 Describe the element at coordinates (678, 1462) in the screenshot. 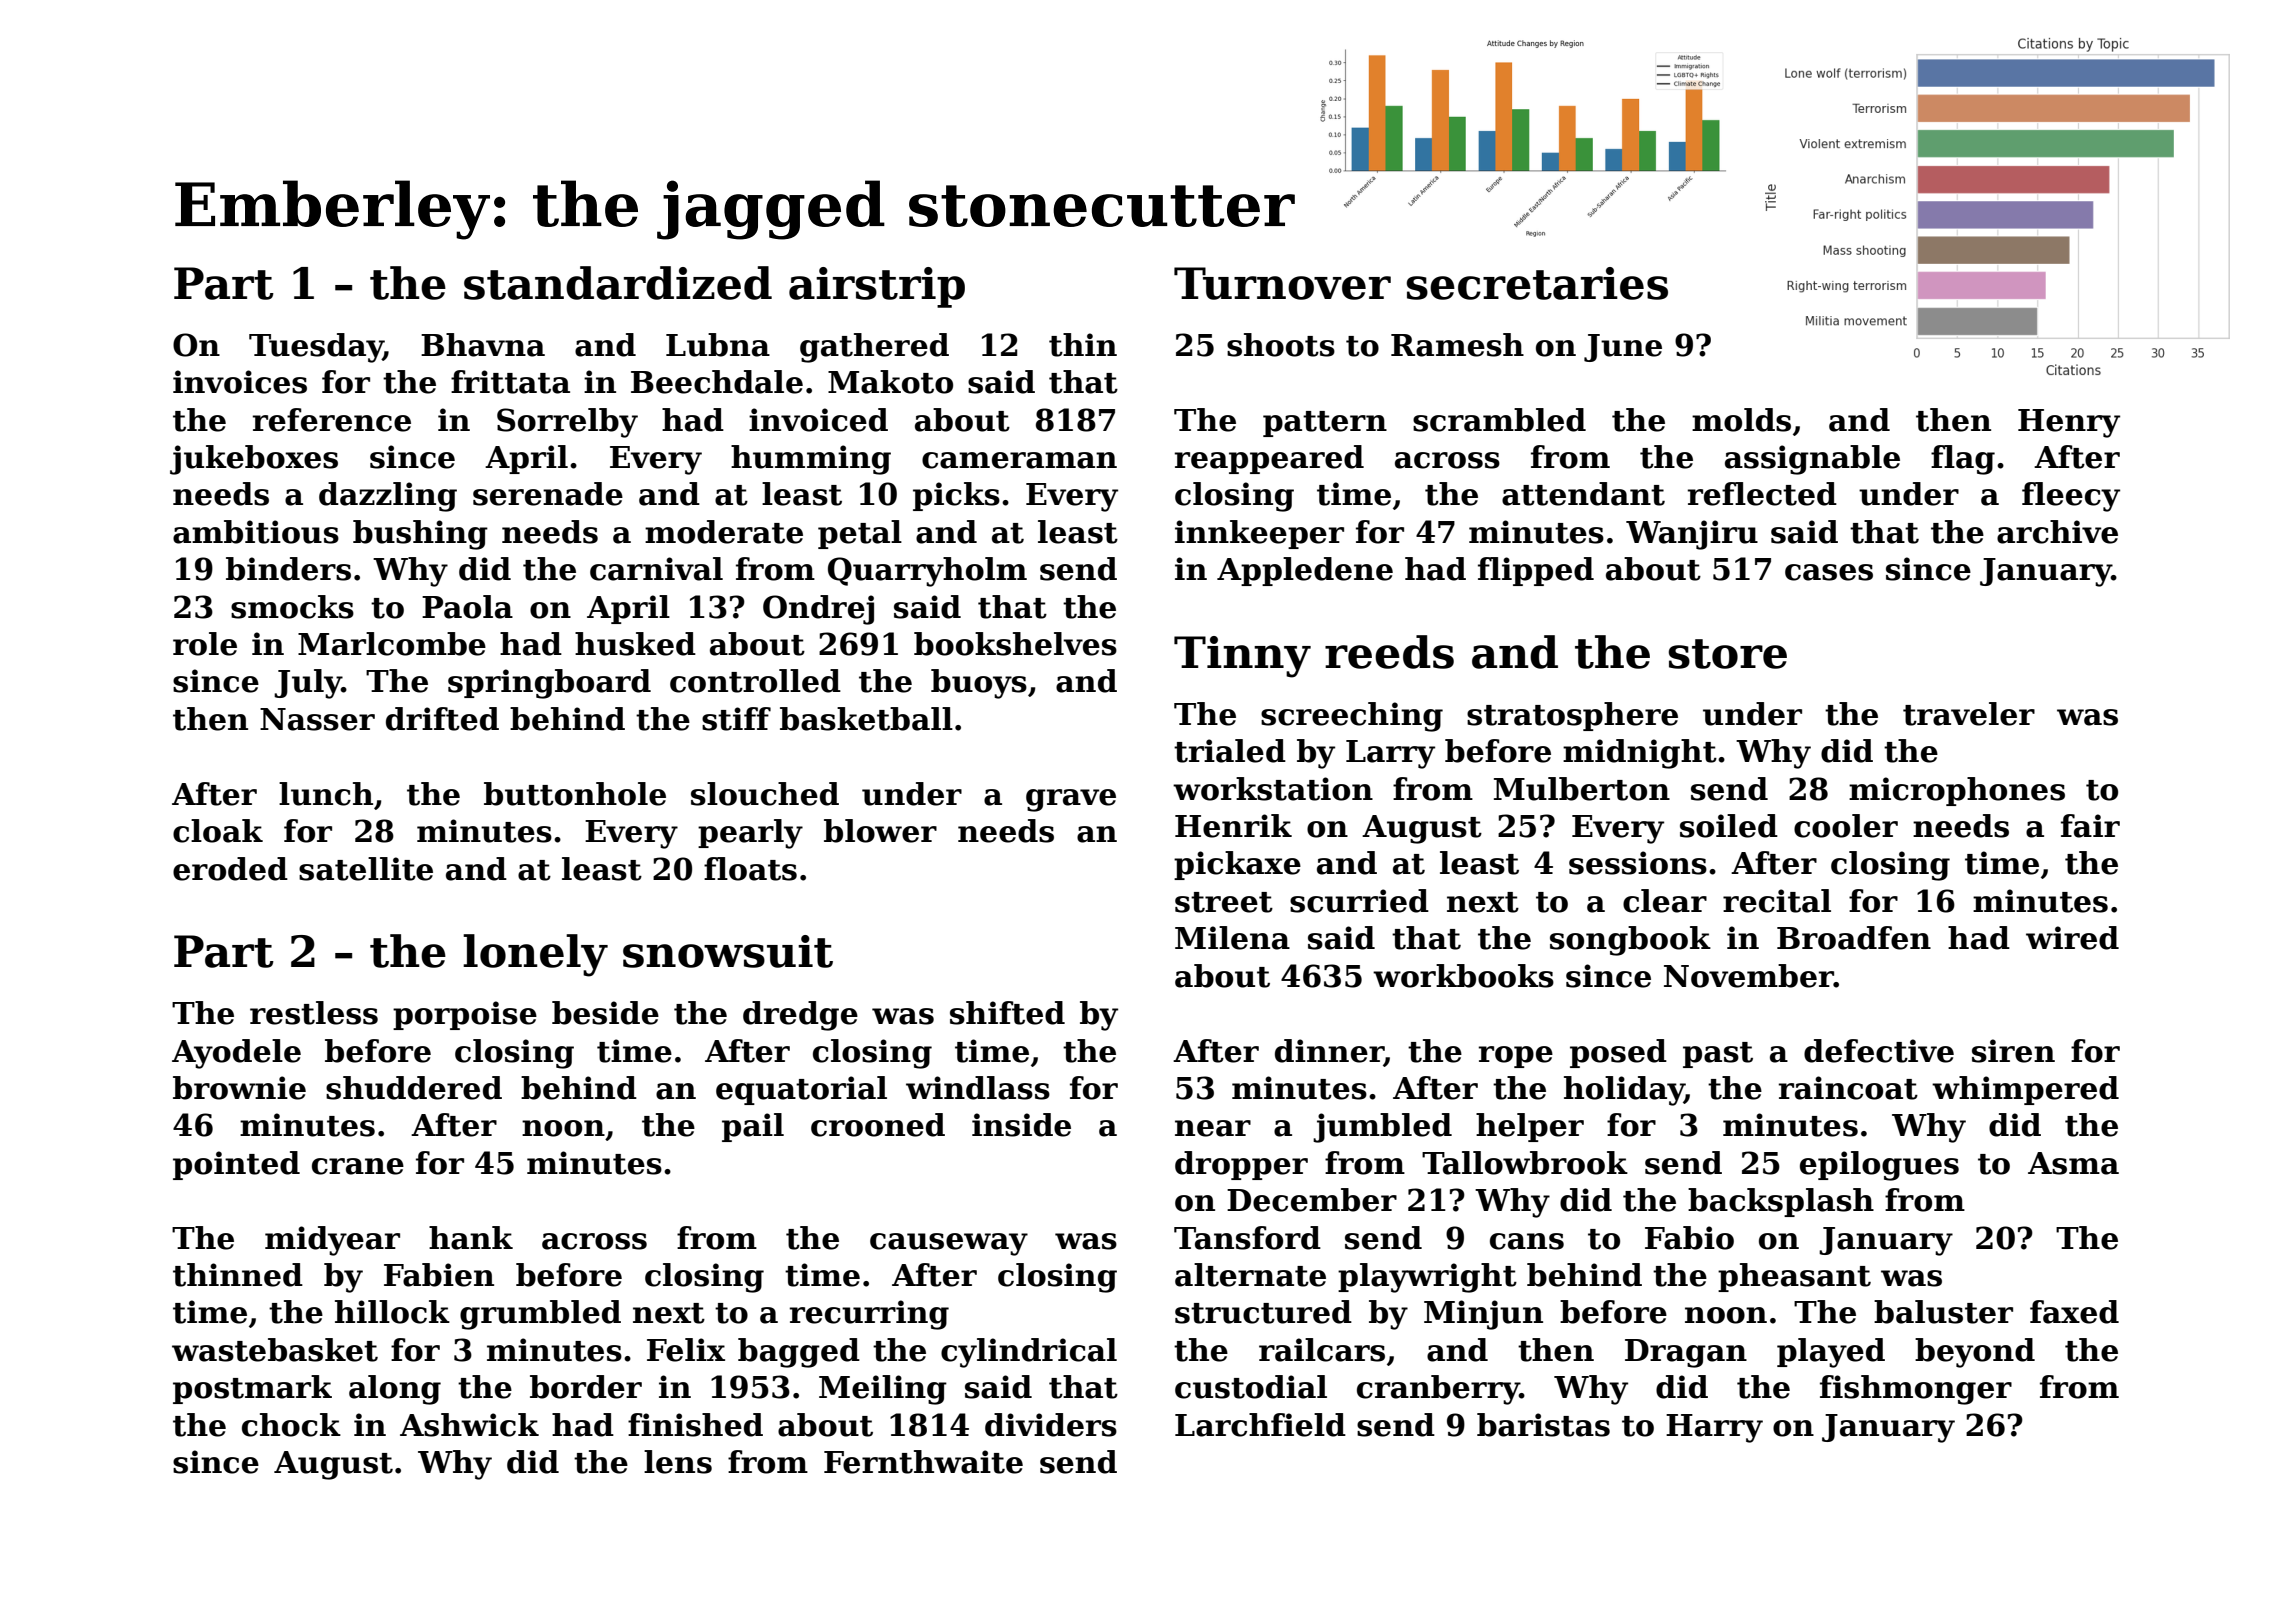

I see `lens` at that location.
